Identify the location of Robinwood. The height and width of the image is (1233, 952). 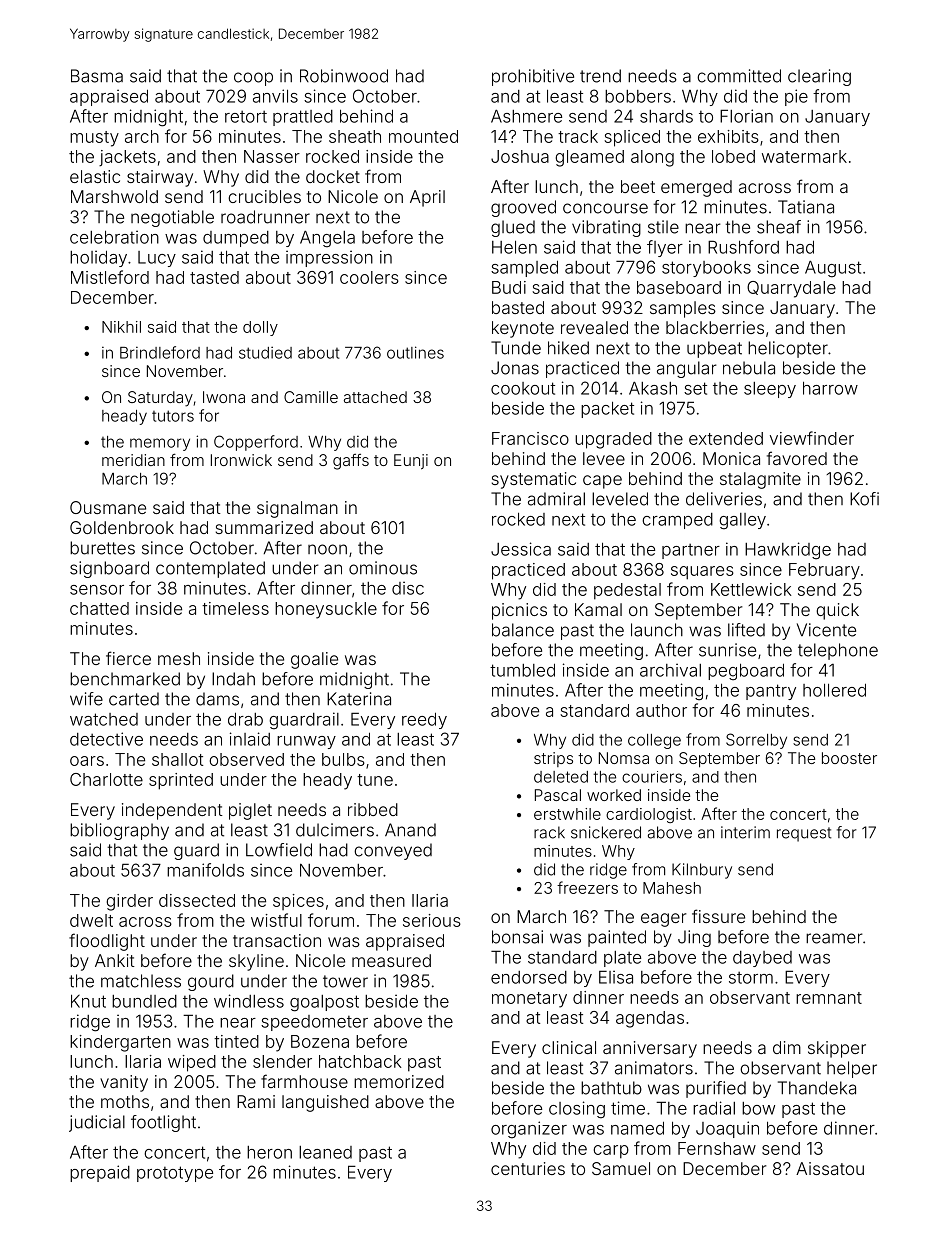
(344, 76).
